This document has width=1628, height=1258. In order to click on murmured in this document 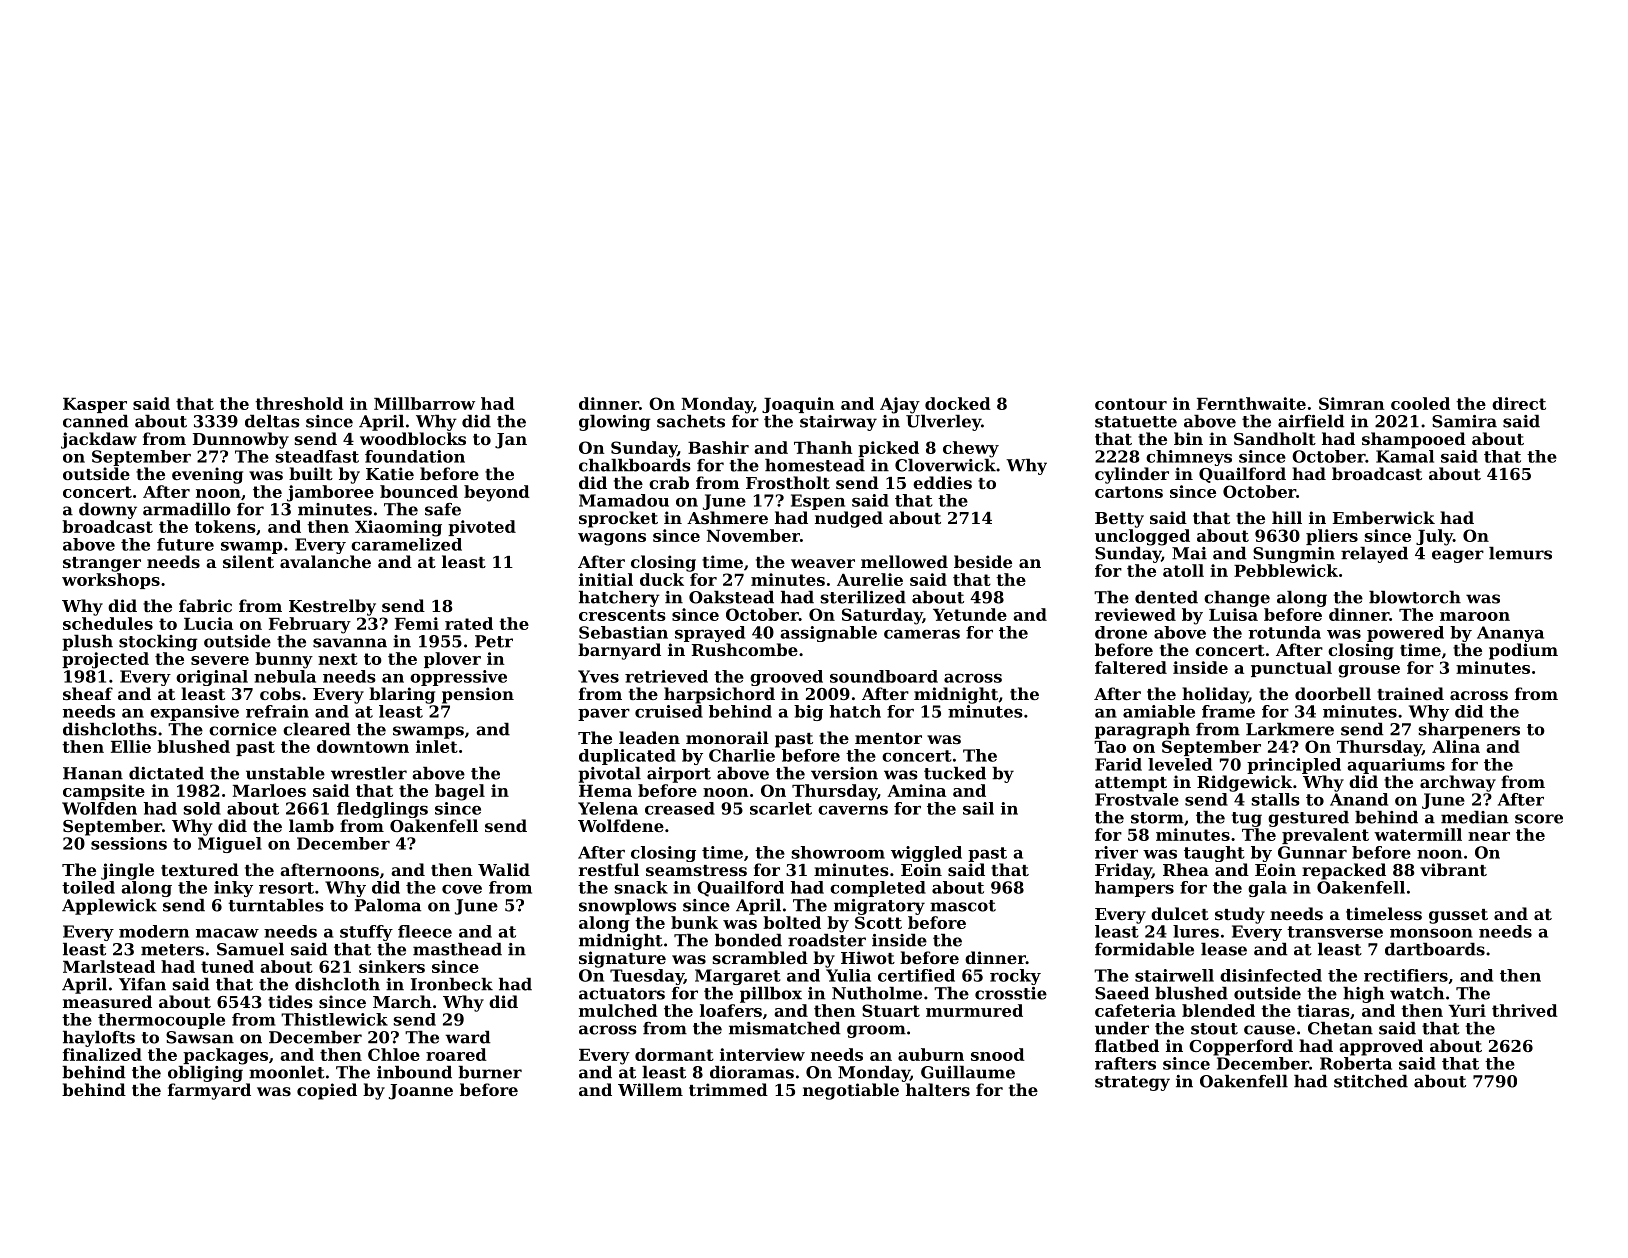, I will do `click(974, 1010)`.
